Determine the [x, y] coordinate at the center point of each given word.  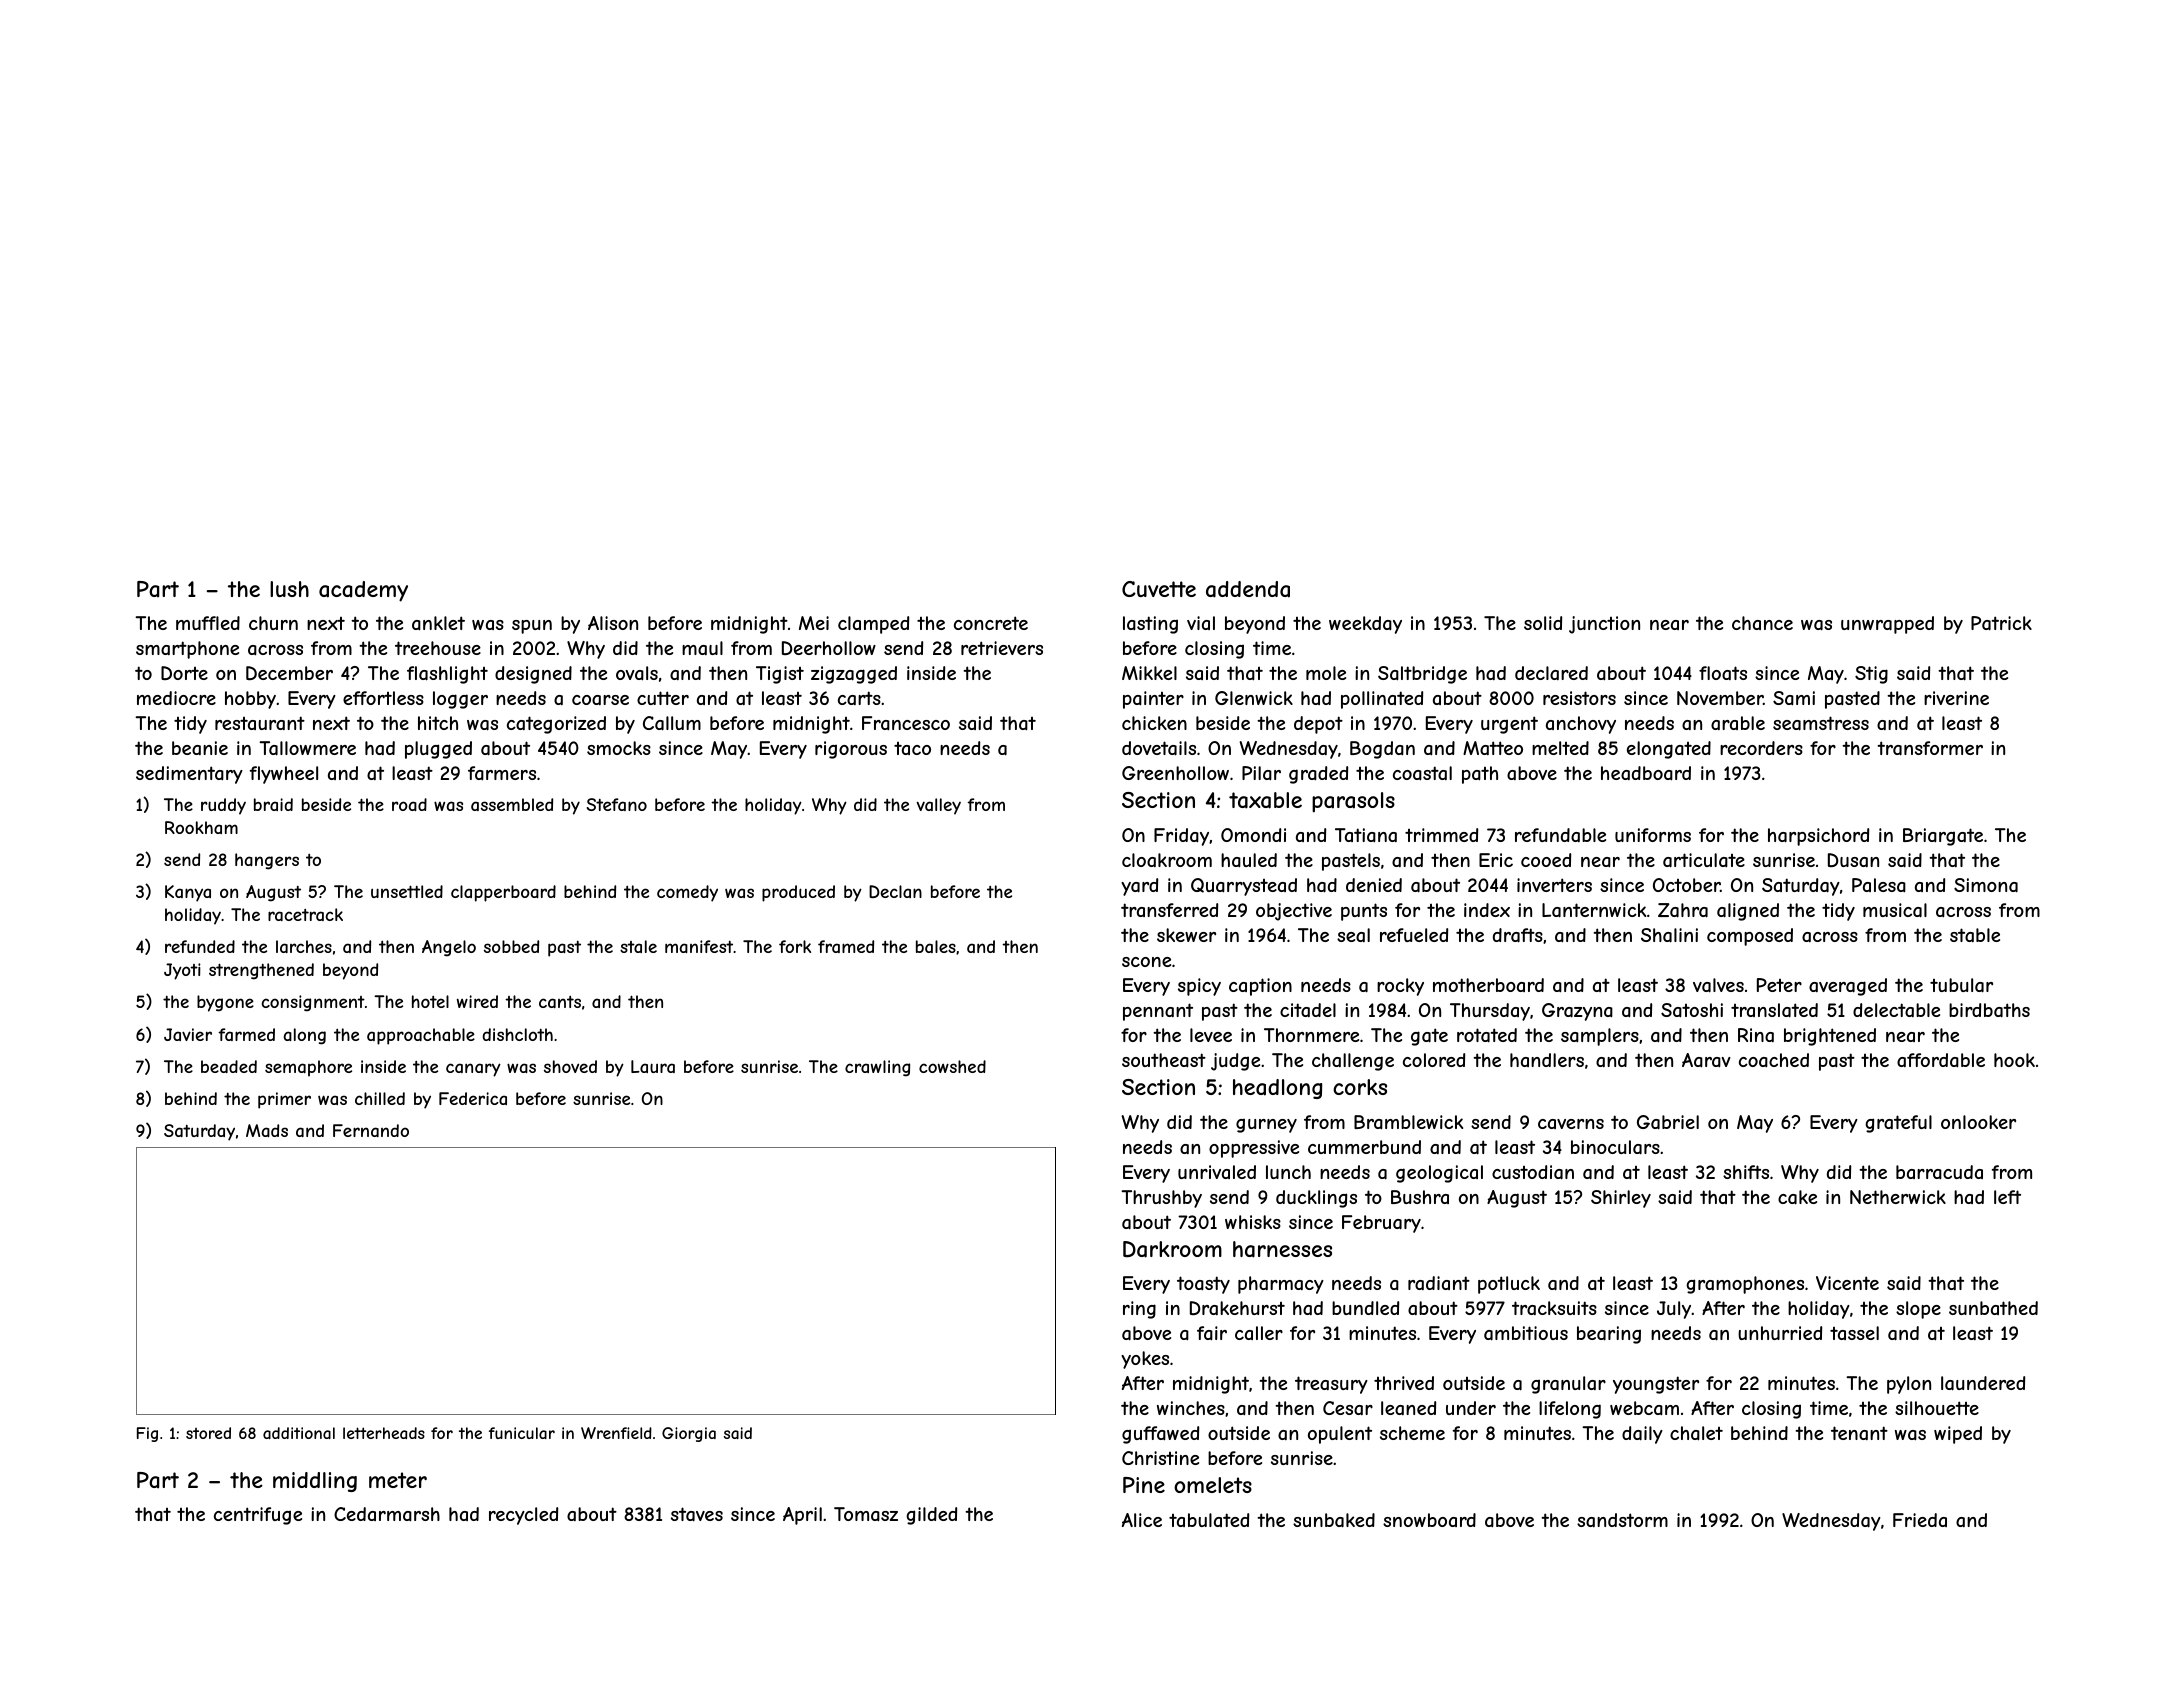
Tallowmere [307, 748]
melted [1560, 748]
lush [289, 589]
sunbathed [1993, 1308]
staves [697, 1514]
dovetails [1159, 748]
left [2007, 1197]
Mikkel [1149, 673]
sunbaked [1334, 1520]
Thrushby [1161, 1199]
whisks [1253, 1222]
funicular [522, 1433]
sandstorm [1622, 1520]
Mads [267, 1130]
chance [1762, 623]
